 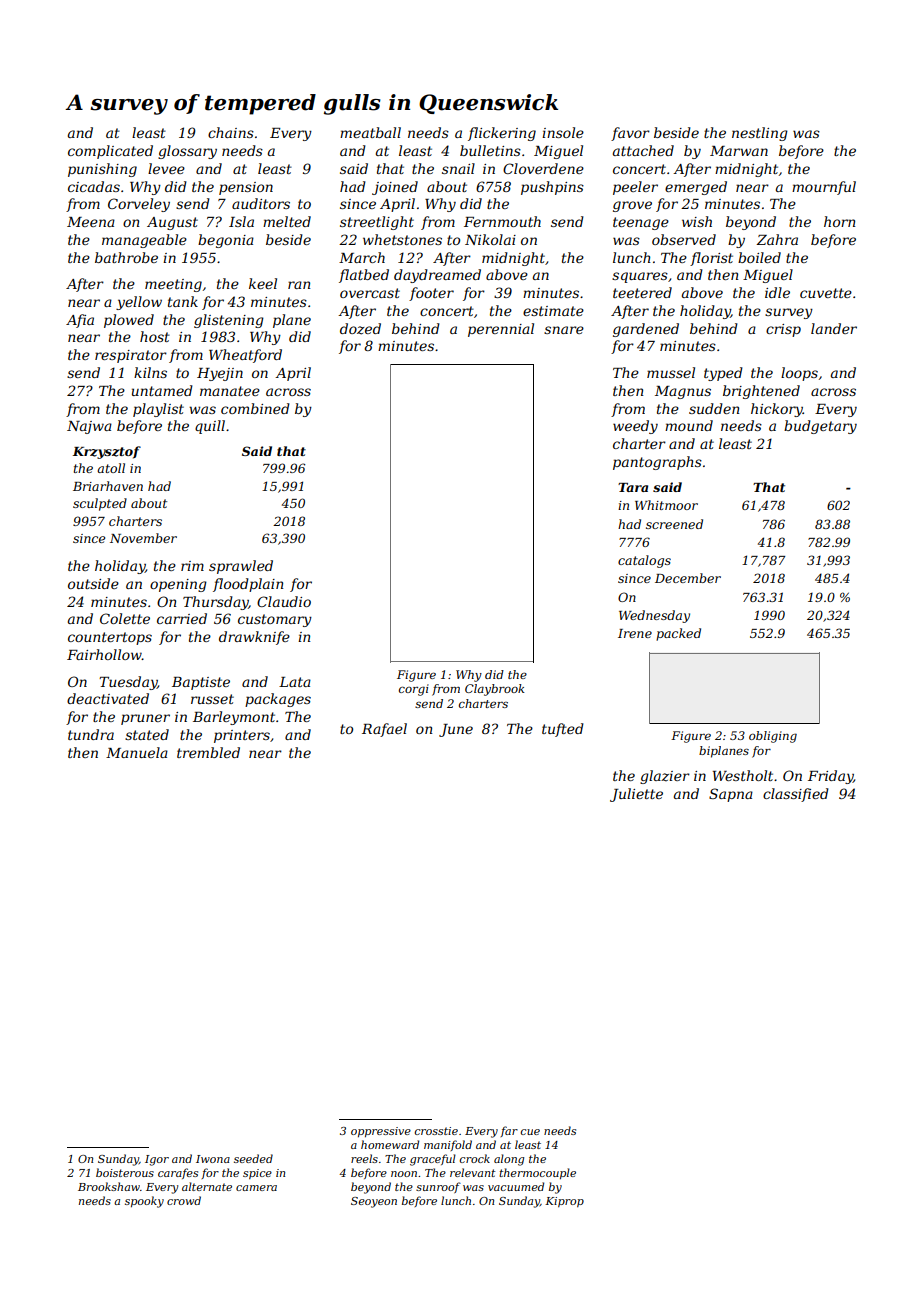 I want to click on nestling, so click(x=760, y=134).
